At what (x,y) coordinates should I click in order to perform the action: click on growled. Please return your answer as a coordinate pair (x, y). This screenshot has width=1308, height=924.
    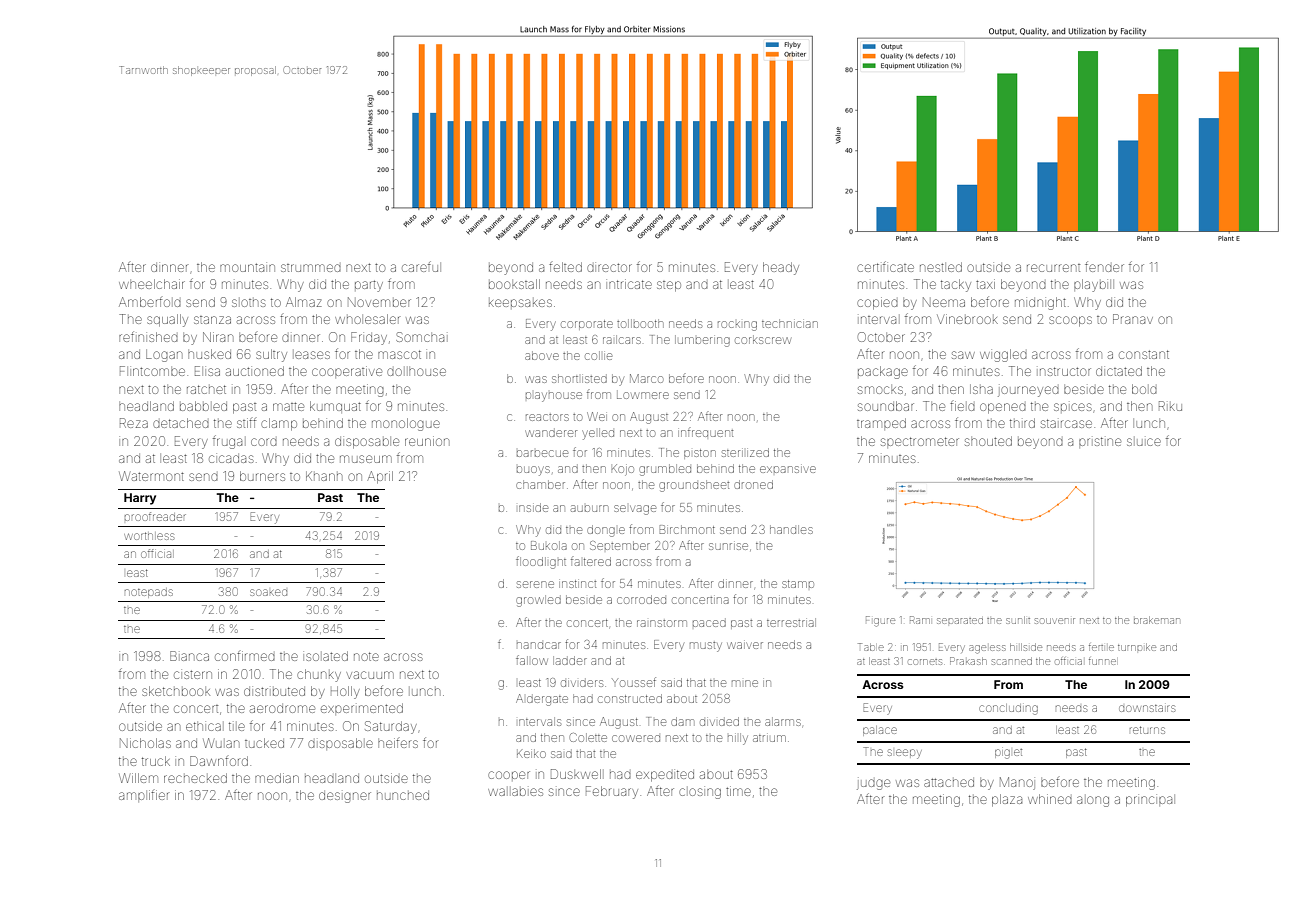
    Looking at the image, I should click on (538, 601).
